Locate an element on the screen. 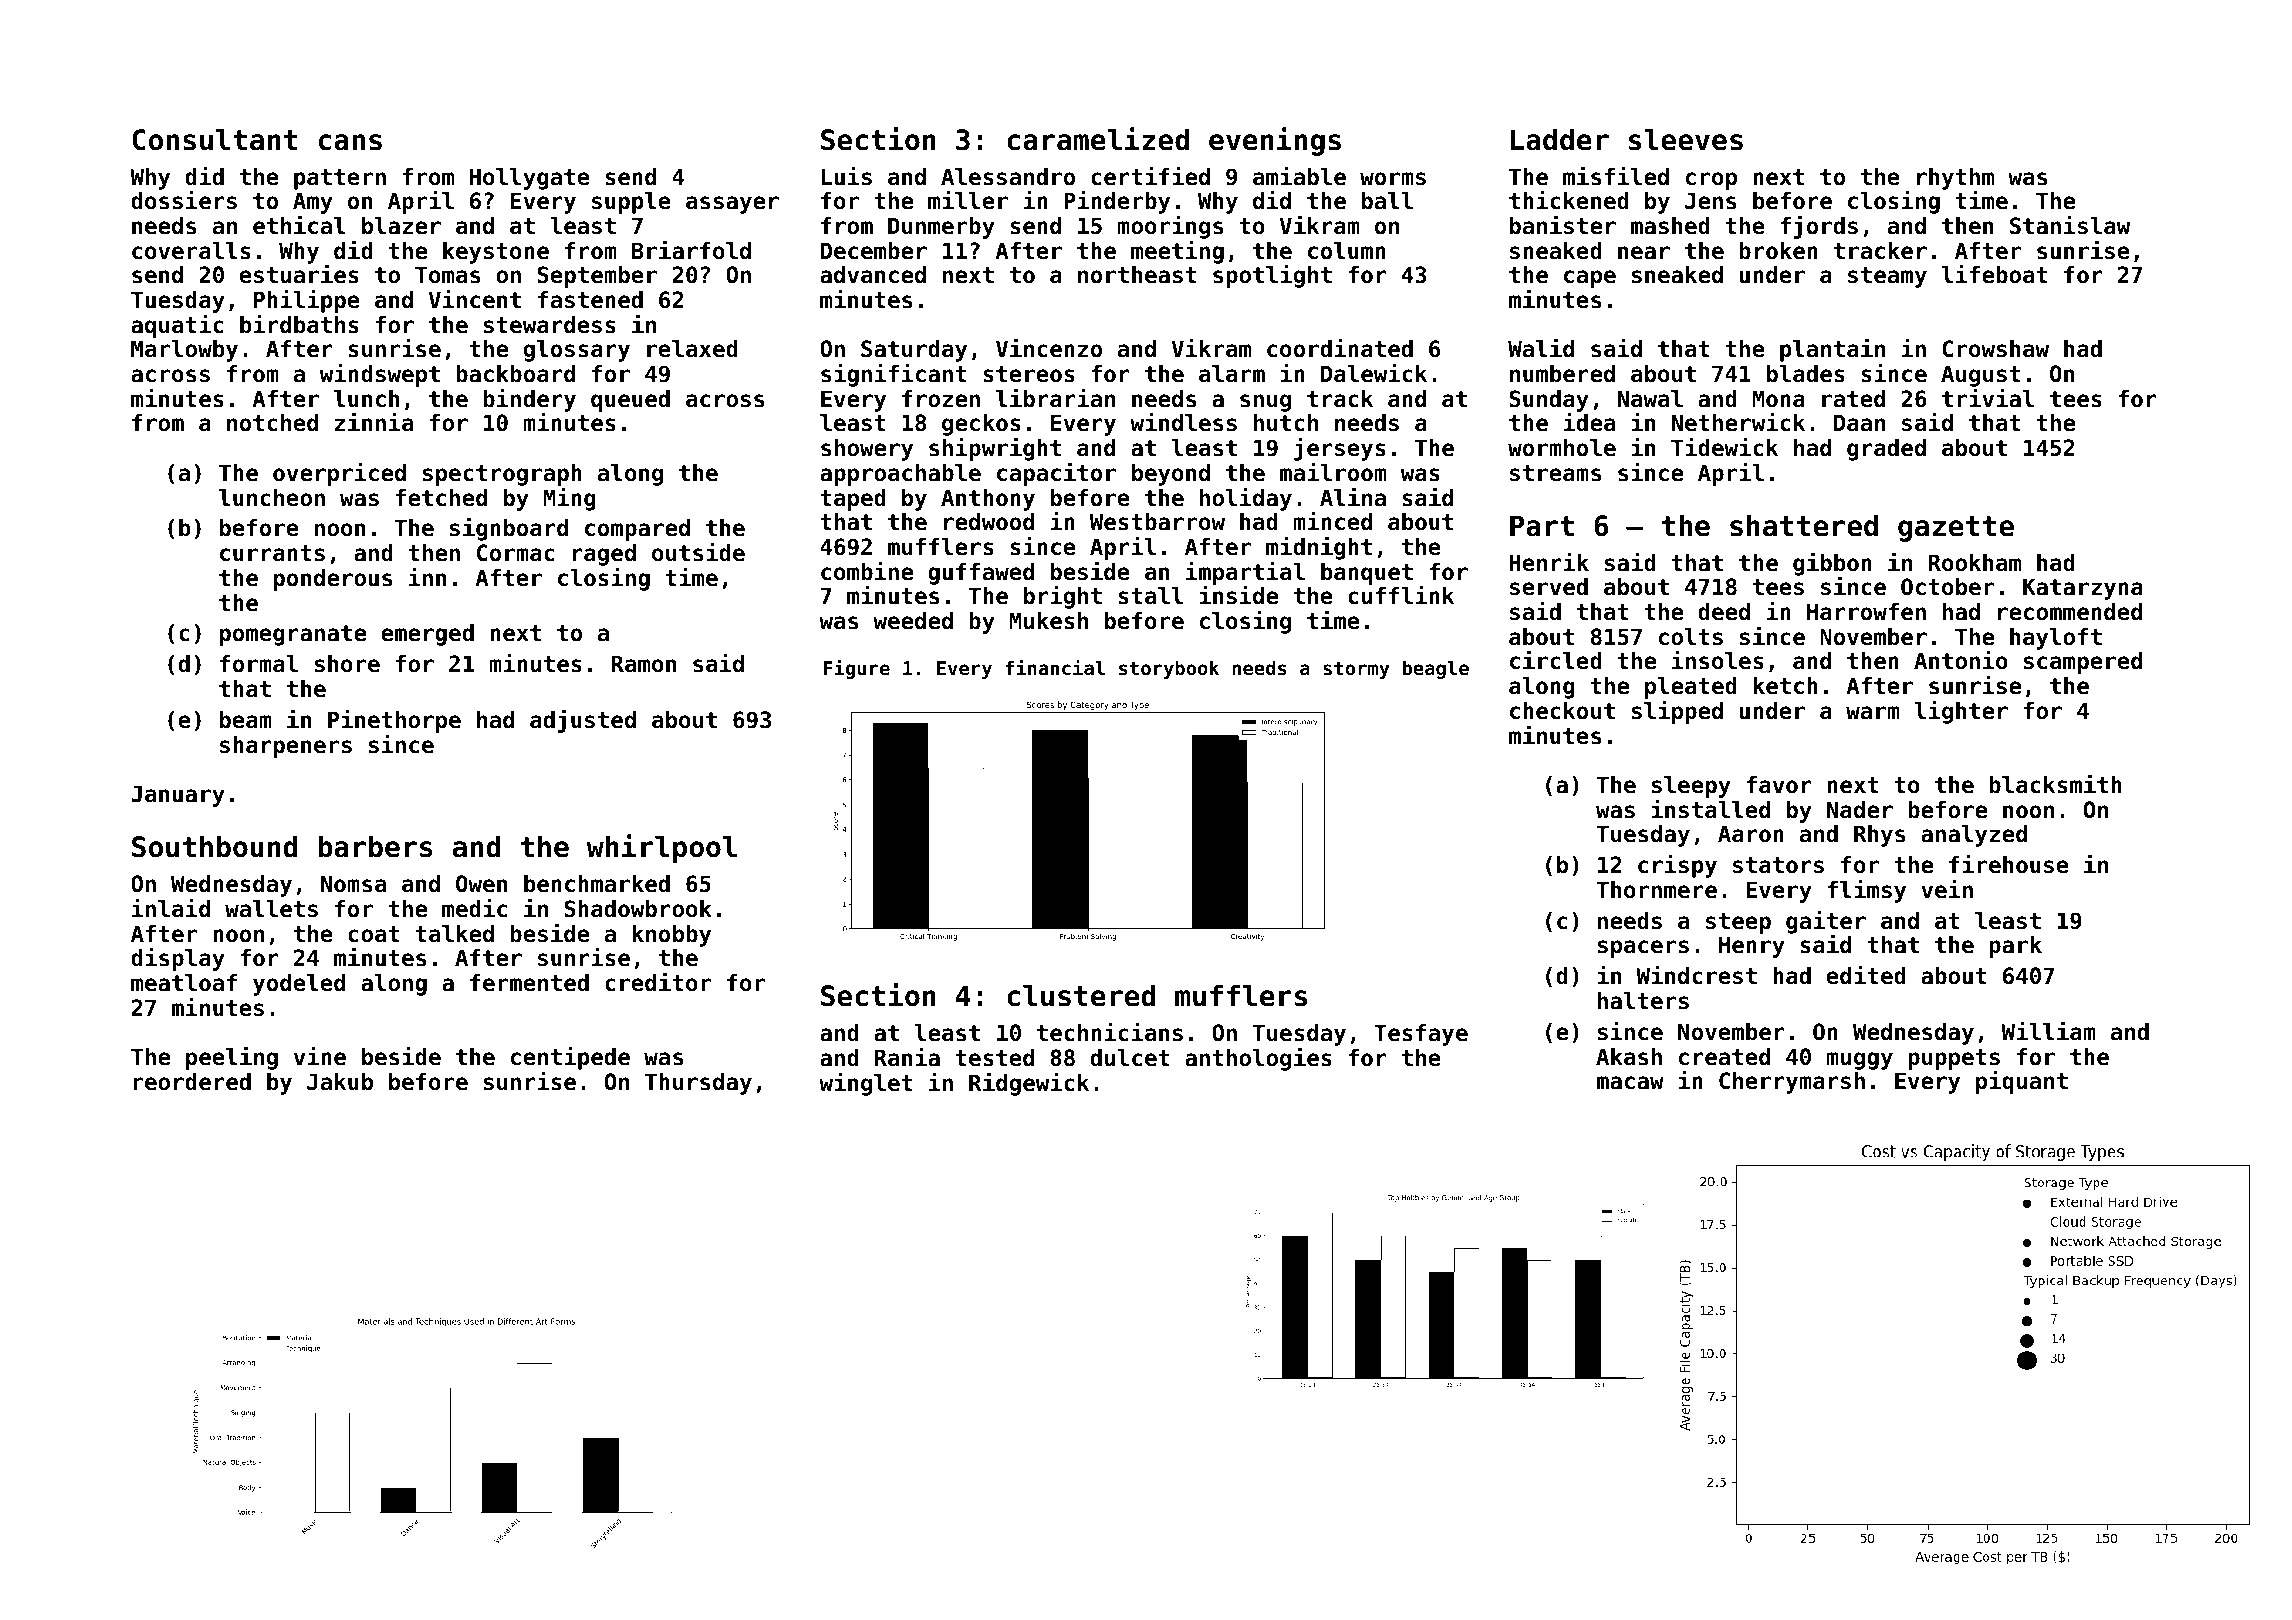 This screenshot has width=2292, height=1620. holiday is located at coordinates (1246, 499).
